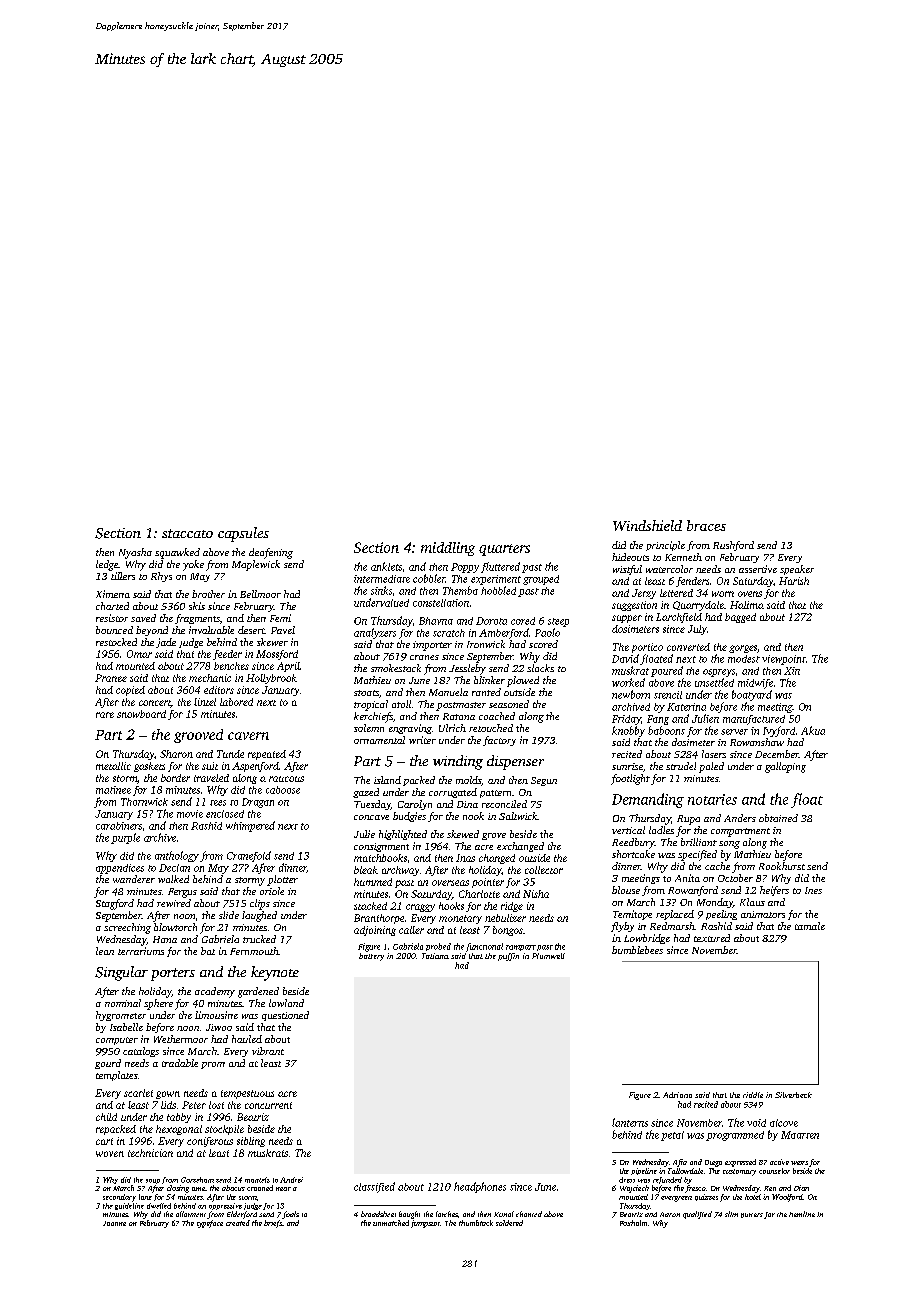  What do you see at coordinates (792, 671) in the document?
I see `Xin` at bounding box center [792, 671].
